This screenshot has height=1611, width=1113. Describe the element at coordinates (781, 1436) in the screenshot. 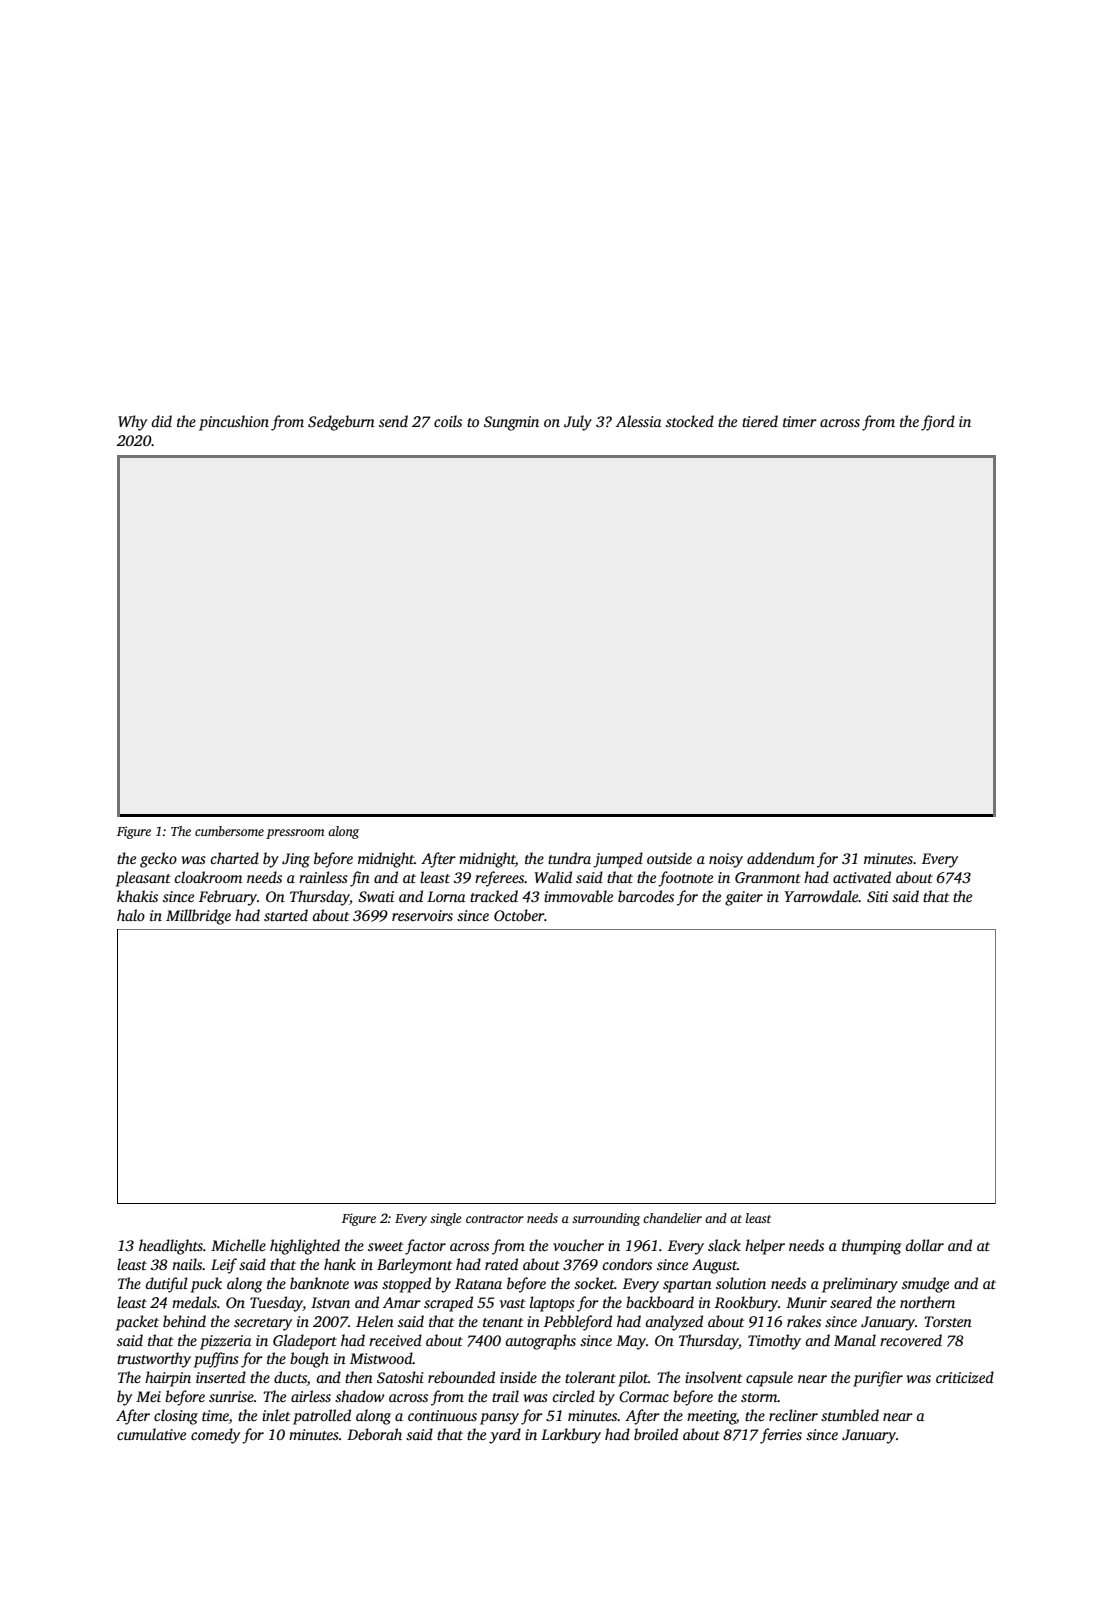

I see `ferries` at that location.
